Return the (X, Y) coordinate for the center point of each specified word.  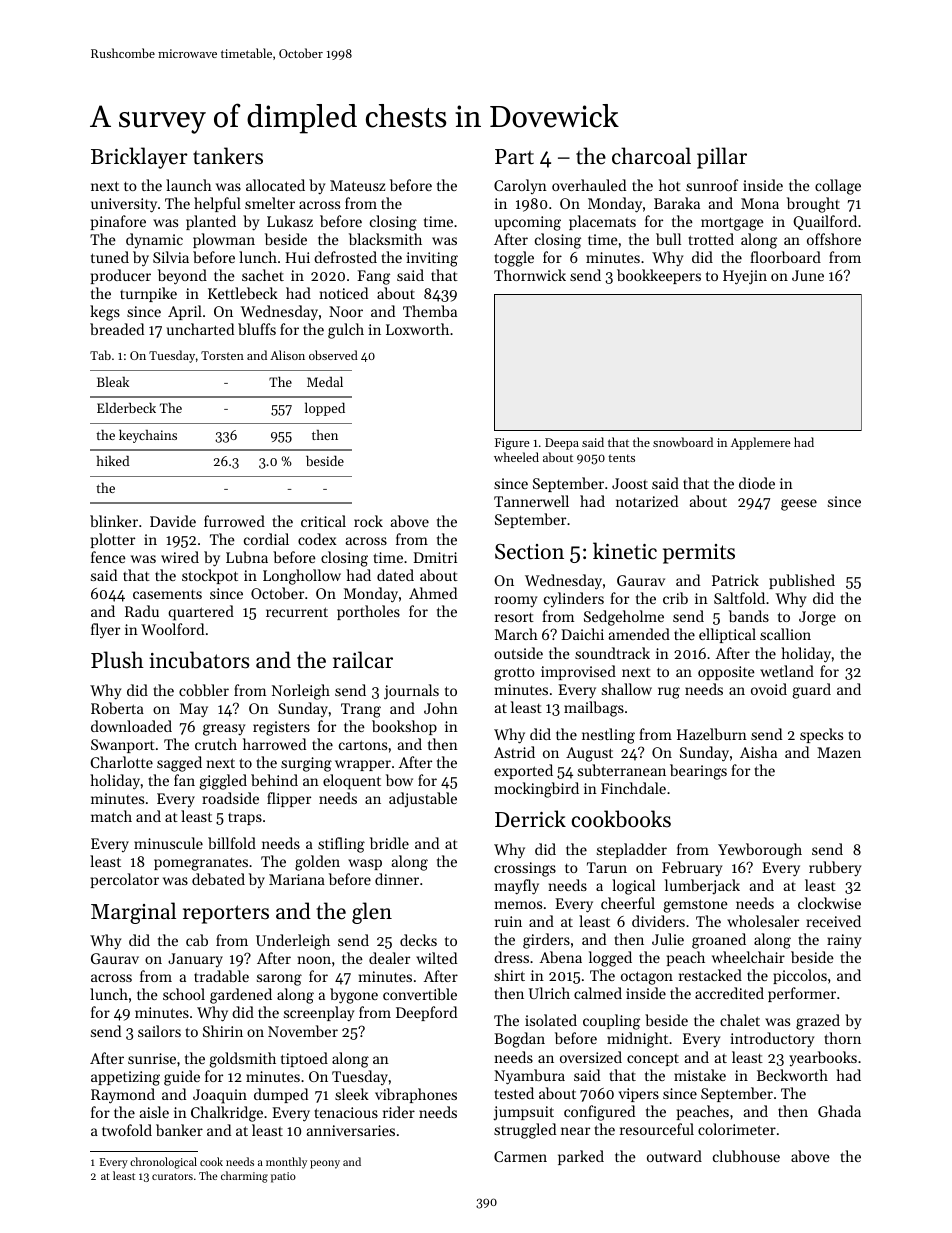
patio (283, 1177)
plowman (224, 240)
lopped (325, 409)
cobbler (204, 690)
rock (368, 521)
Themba (430, 311)
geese (799, 505)
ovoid (769, 689)
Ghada (839, 1111)
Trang (361, 710)
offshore (834, 239)
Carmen (520, 1156)
